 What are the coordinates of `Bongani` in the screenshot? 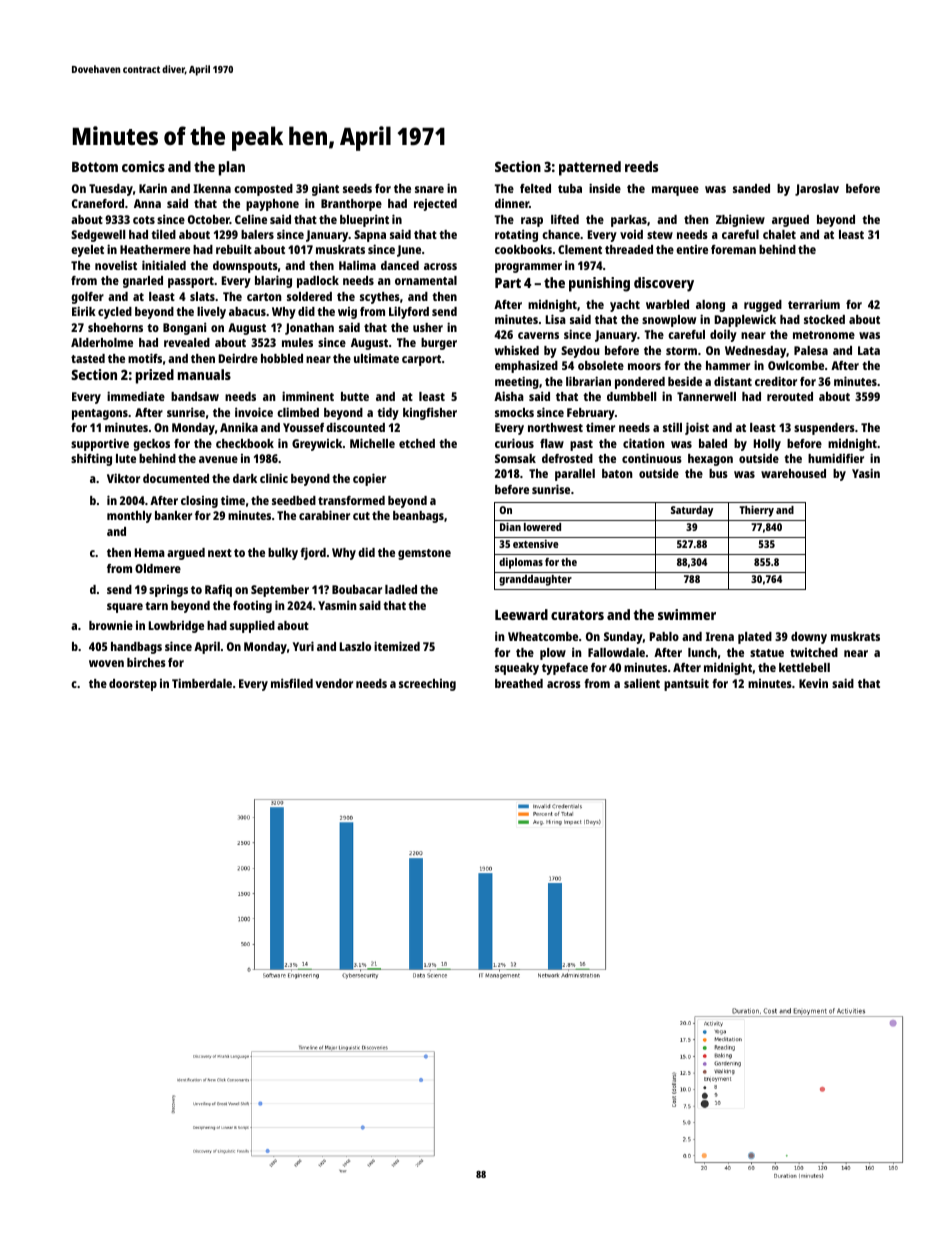 It's located at (184, 328).
